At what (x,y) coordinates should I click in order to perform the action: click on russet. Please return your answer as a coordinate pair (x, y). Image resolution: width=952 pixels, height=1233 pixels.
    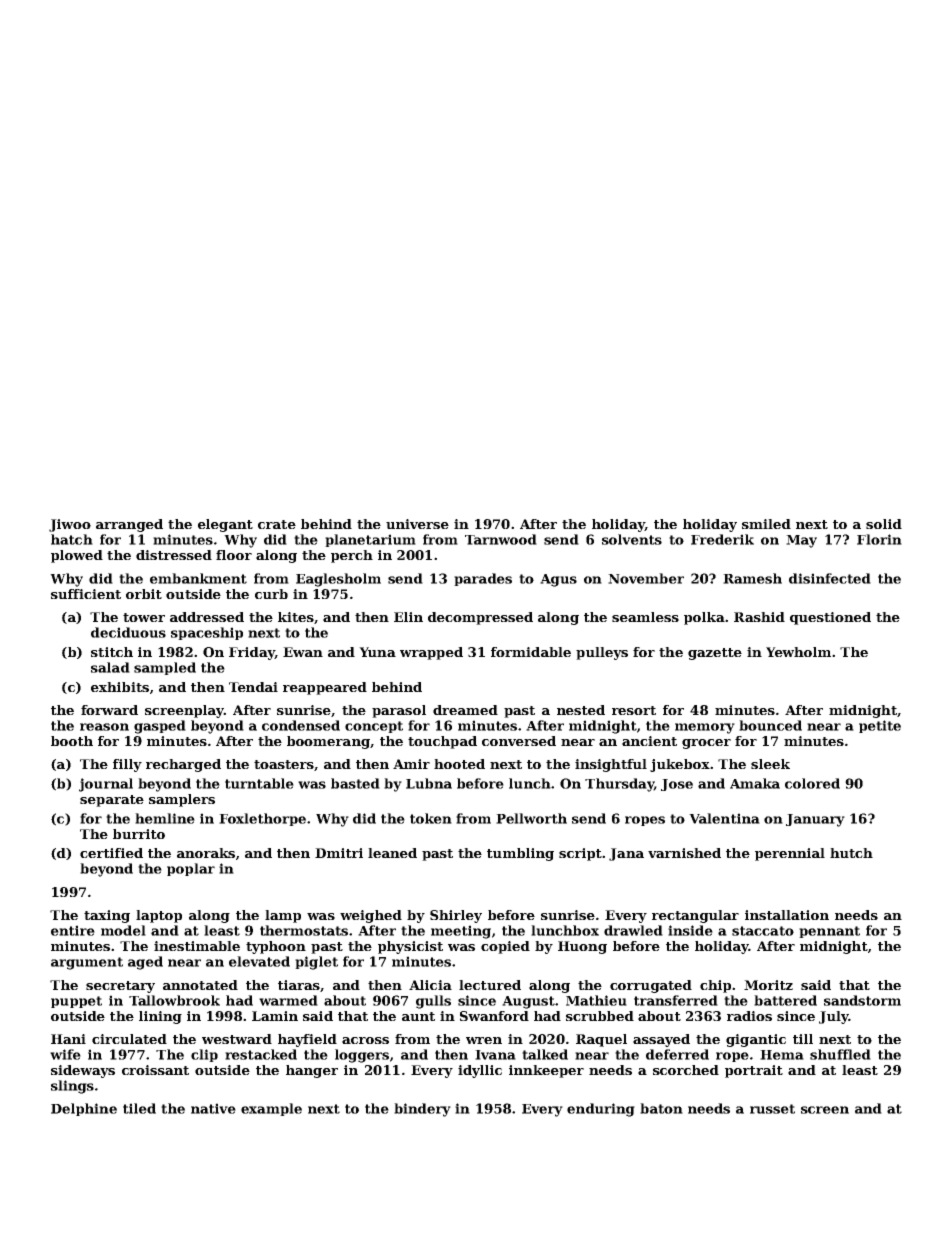
    Looking at the image, I should click on (772, 1109).
